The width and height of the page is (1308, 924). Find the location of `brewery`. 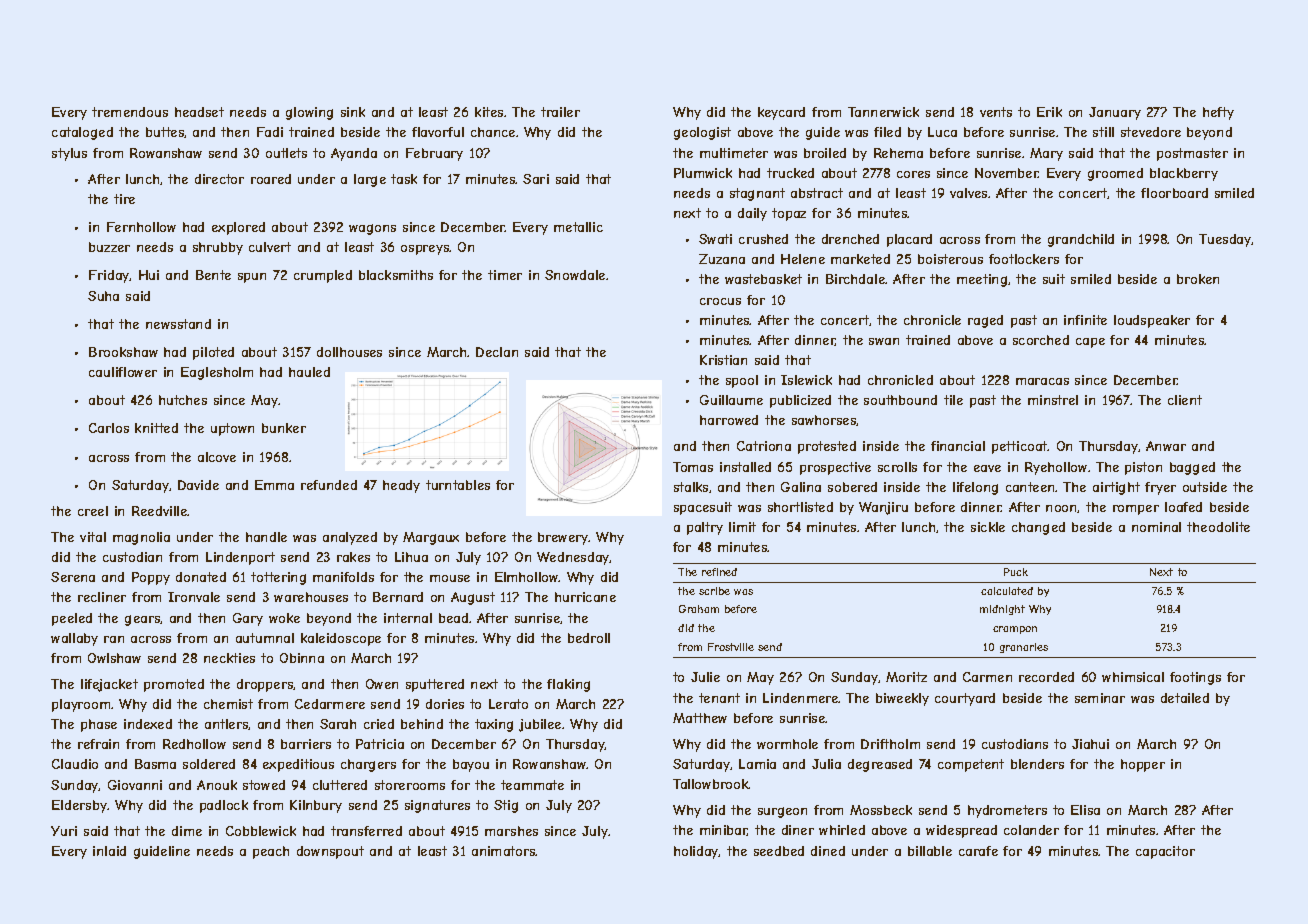

brewery is located at coordinates (563, 538).
